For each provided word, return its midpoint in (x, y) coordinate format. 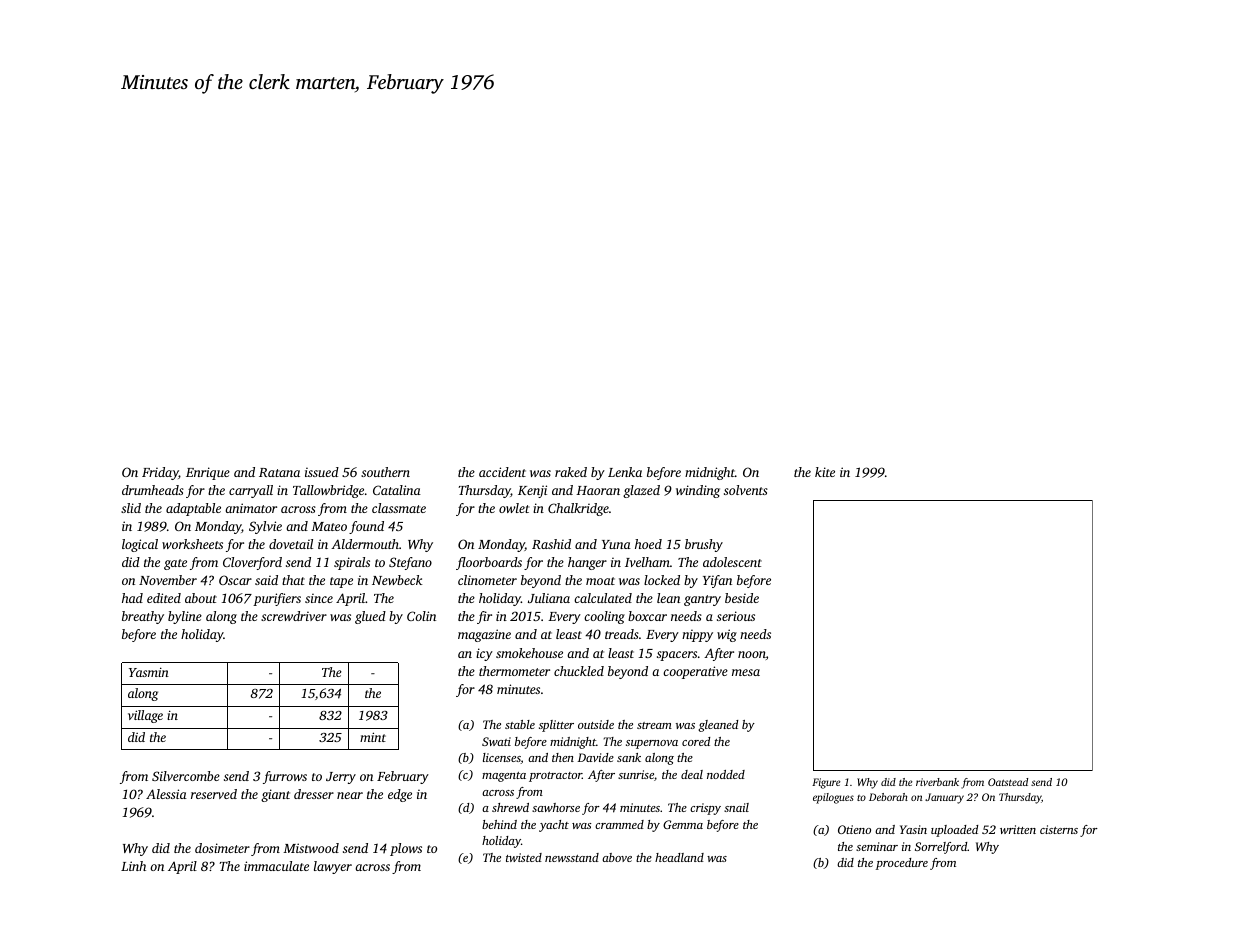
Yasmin (149, 672)
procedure (902, 864)
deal (692, 774)
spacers (677, 656)
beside (742, 598)
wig (727, 635)
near (350, 795)
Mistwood (311, 848)
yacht (554, 826)
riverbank (937, 782)
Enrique (208, 473)
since (319, 598)
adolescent (732, 562)
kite (825, 472)
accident (502, 472)
